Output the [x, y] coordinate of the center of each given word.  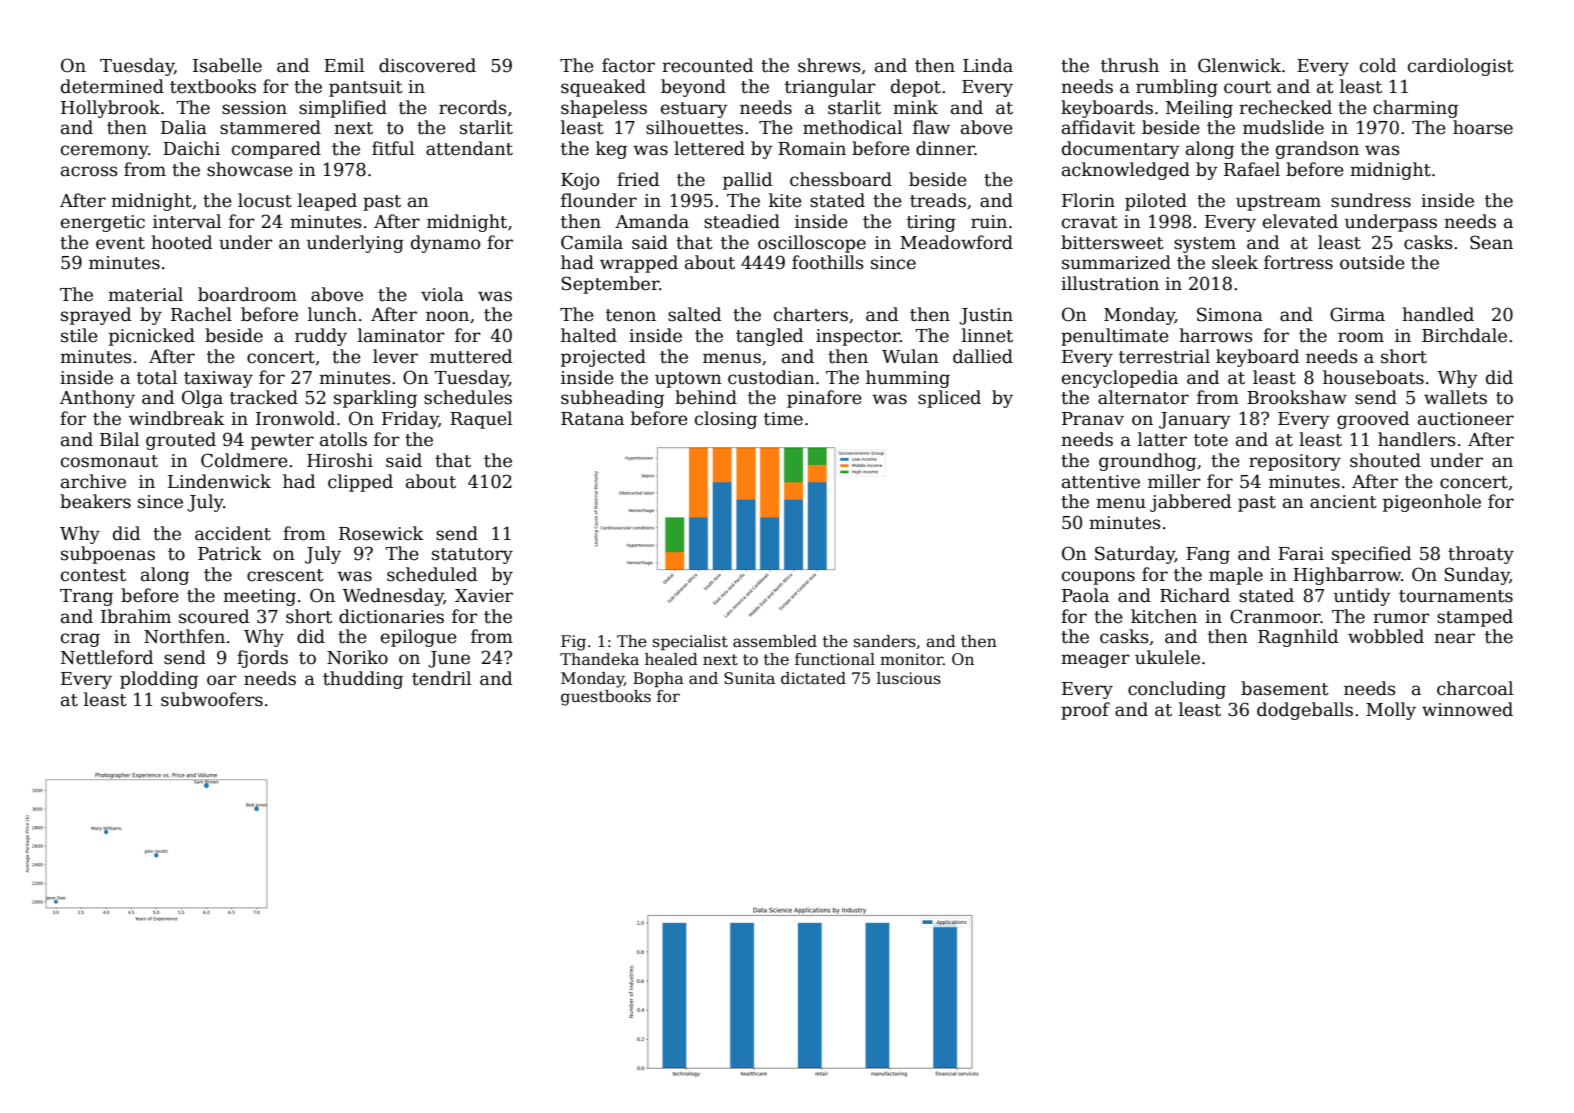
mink [915, 107]
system [1205, 245]
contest [93, 575]
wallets [1455, 397]
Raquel [481, 420]
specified [1371, 555]
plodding [159, 680]
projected [603, 358]
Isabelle [227, 65]
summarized [1116, 262]
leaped [327, 202]
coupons [1098, 578]
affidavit [1098, 127]
